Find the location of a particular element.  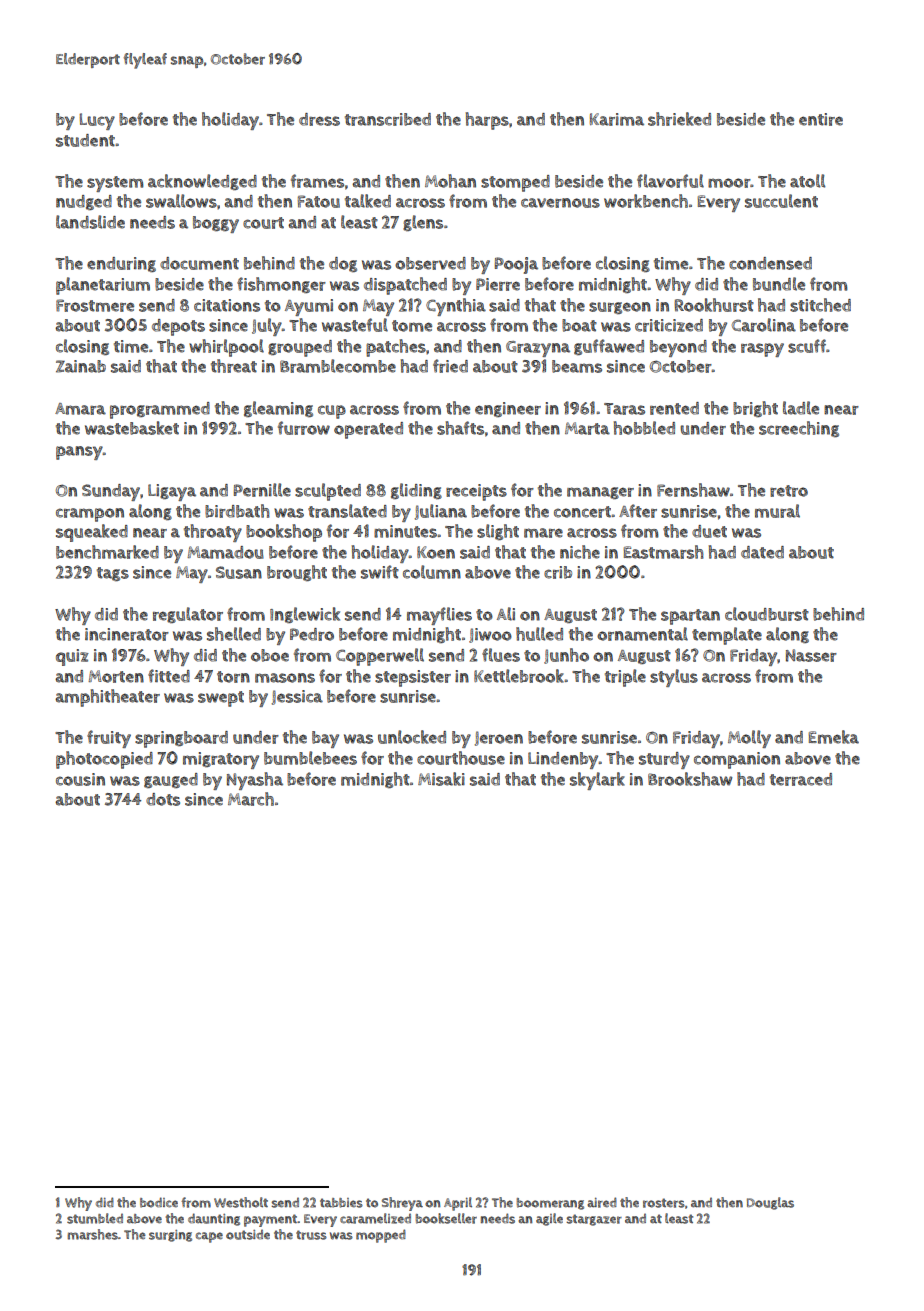

moor is located at coordinates (729, 183).
